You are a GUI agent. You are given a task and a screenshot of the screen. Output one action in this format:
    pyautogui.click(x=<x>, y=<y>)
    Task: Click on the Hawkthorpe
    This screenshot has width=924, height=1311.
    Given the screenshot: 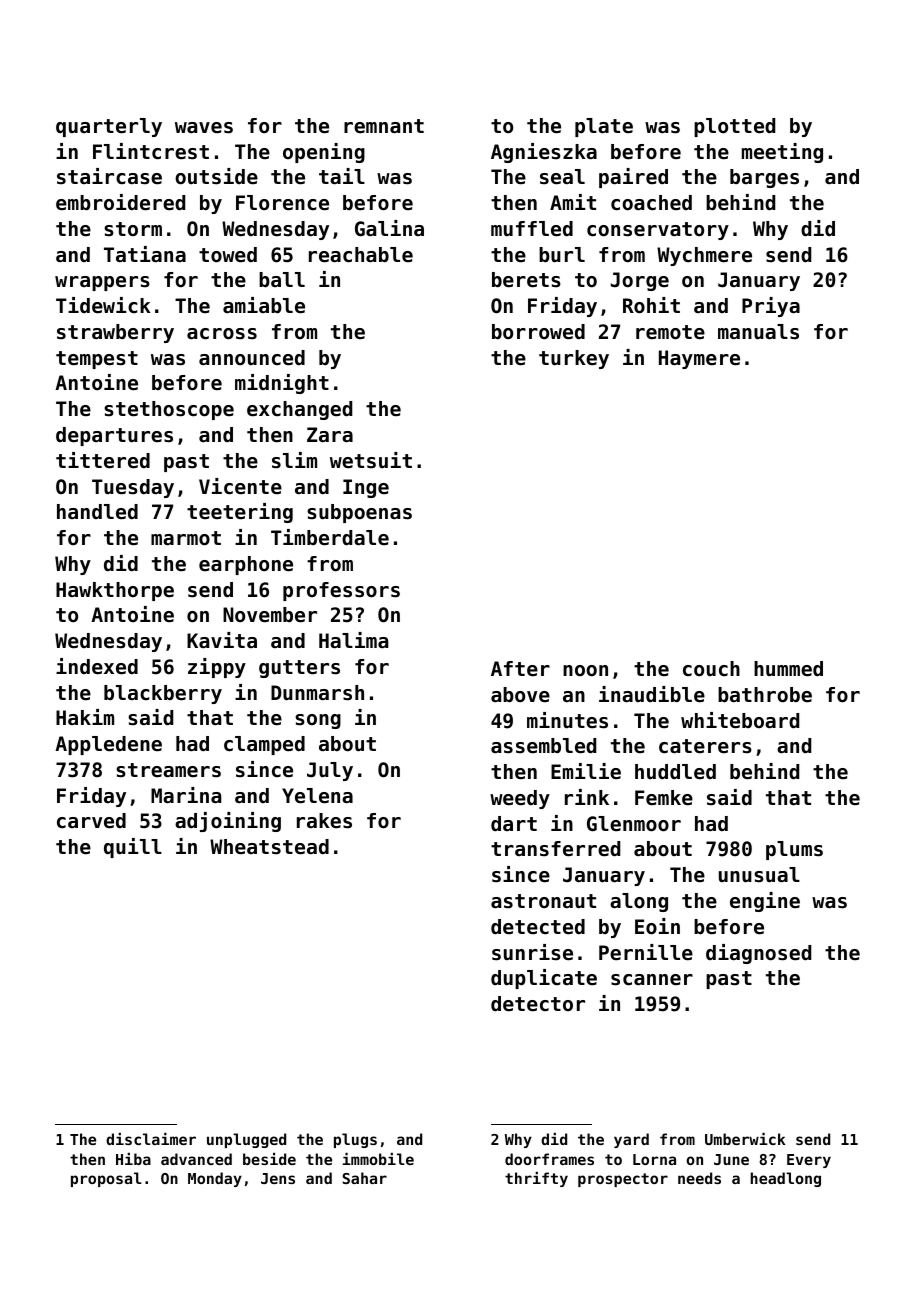 What is the action you would take?
    pyautogui.click(x=115, y=591)
